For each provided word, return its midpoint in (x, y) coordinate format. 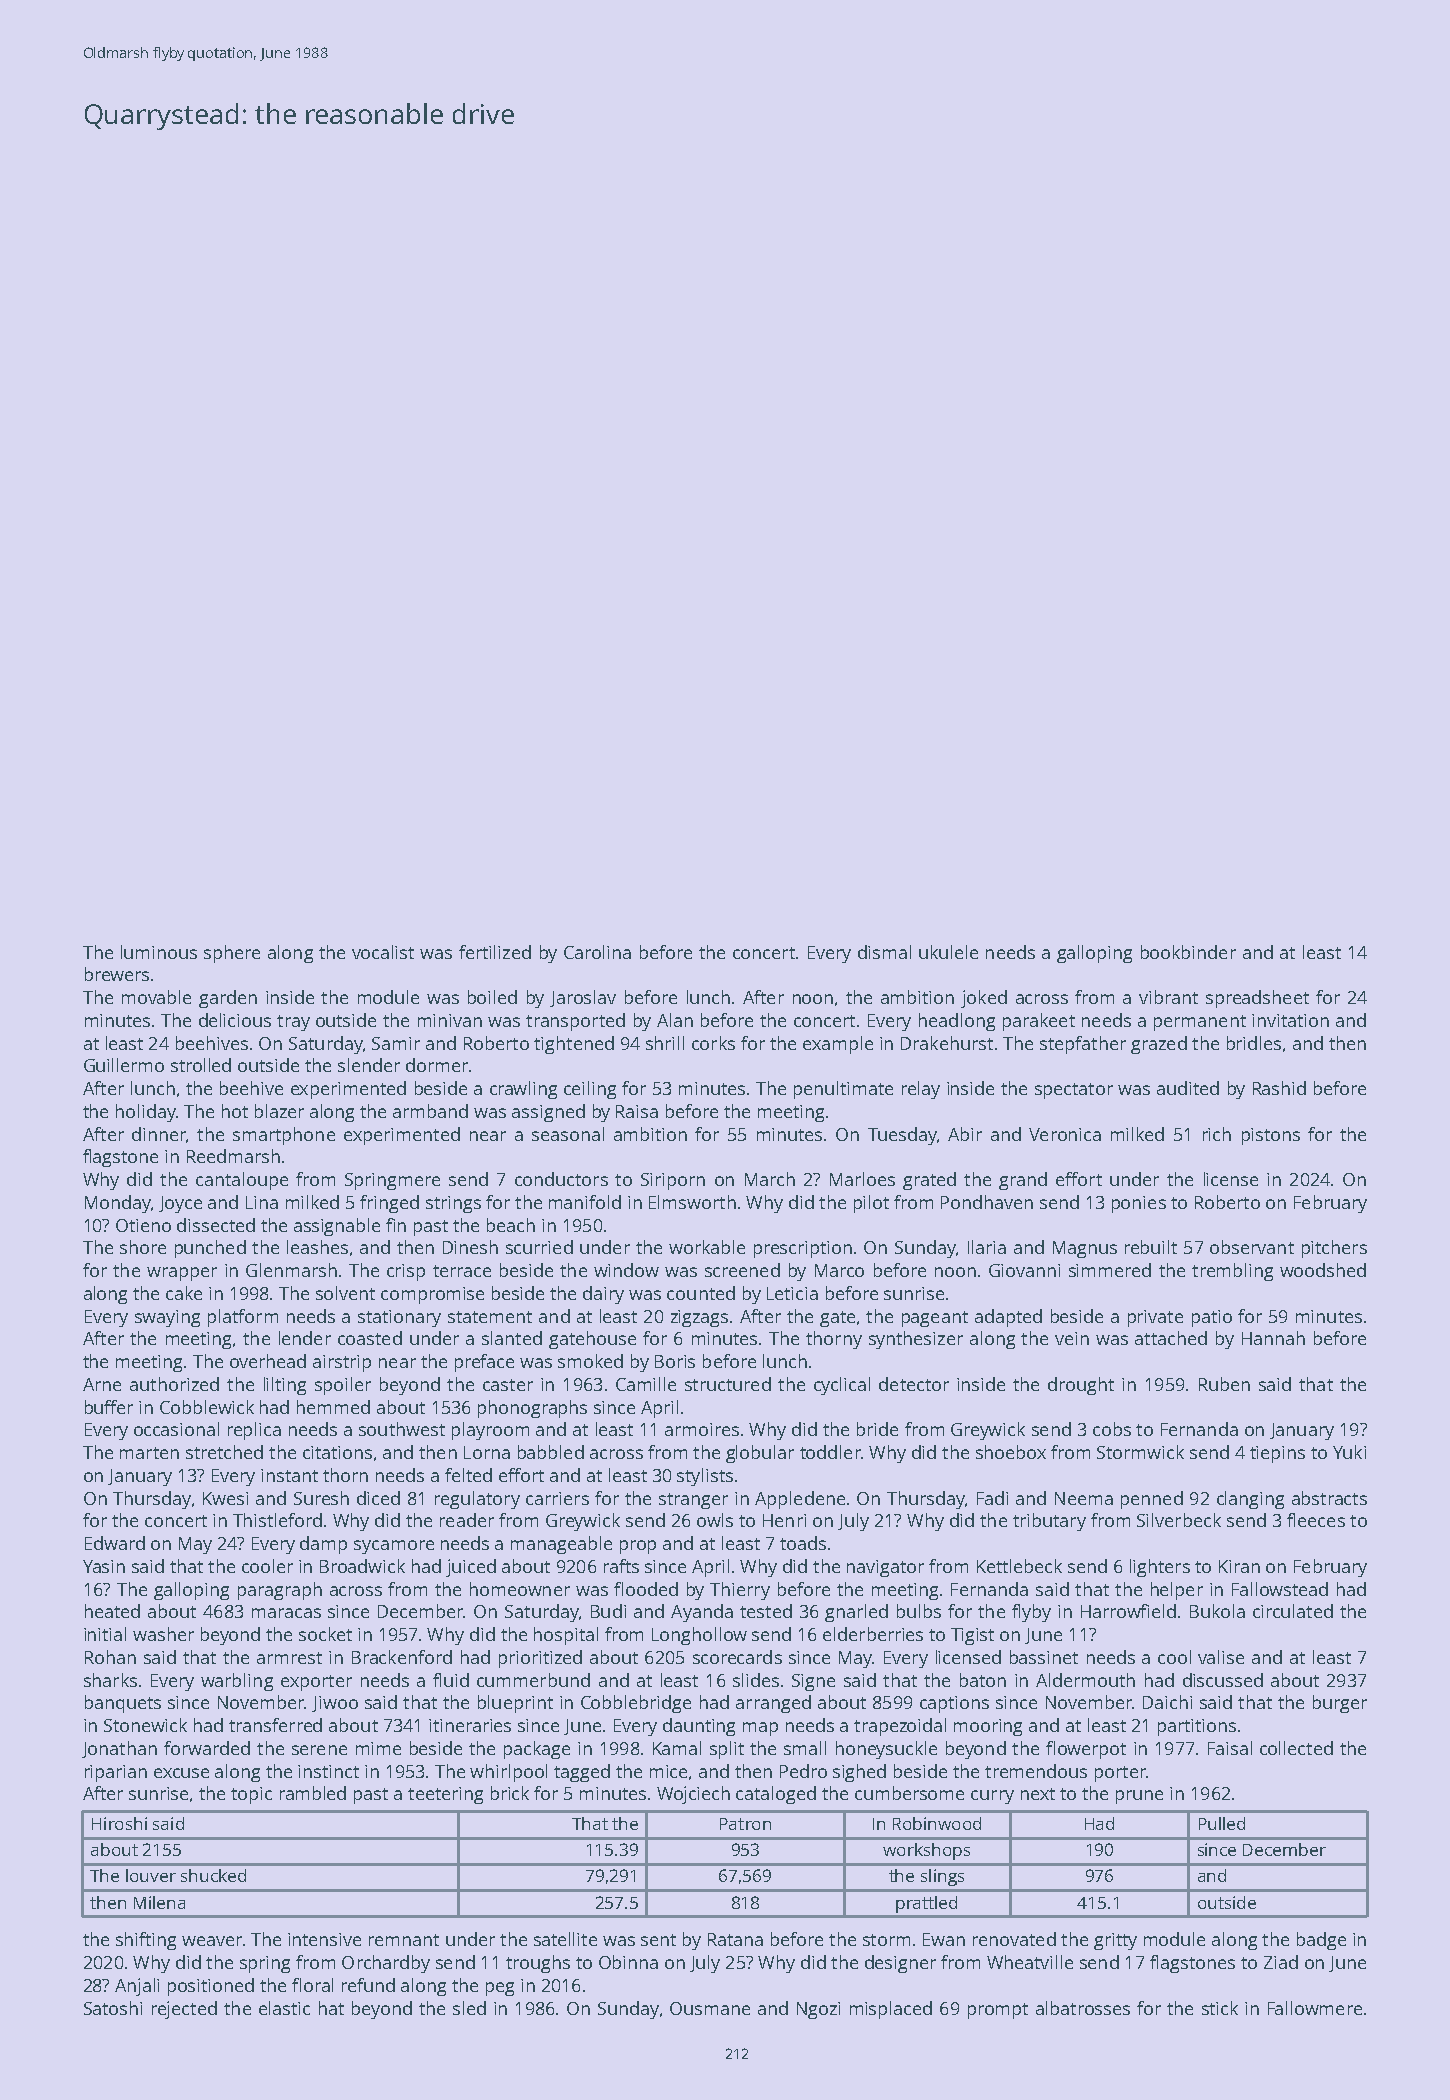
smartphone (284, 1136)
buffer (109, 1407)
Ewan (944, 1939)
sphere (232, 954)
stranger (693, 1501)
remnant (404, 1940)
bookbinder (1188, 952)
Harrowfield (1128, 1611)
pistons (1271, 1136)
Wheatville (1030, 1962)
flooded (646, 1589)
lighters (1160, 1568)
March (770, 1179)
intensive (324, 1939)
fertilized (495, 952)
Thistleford (277, 1520)
